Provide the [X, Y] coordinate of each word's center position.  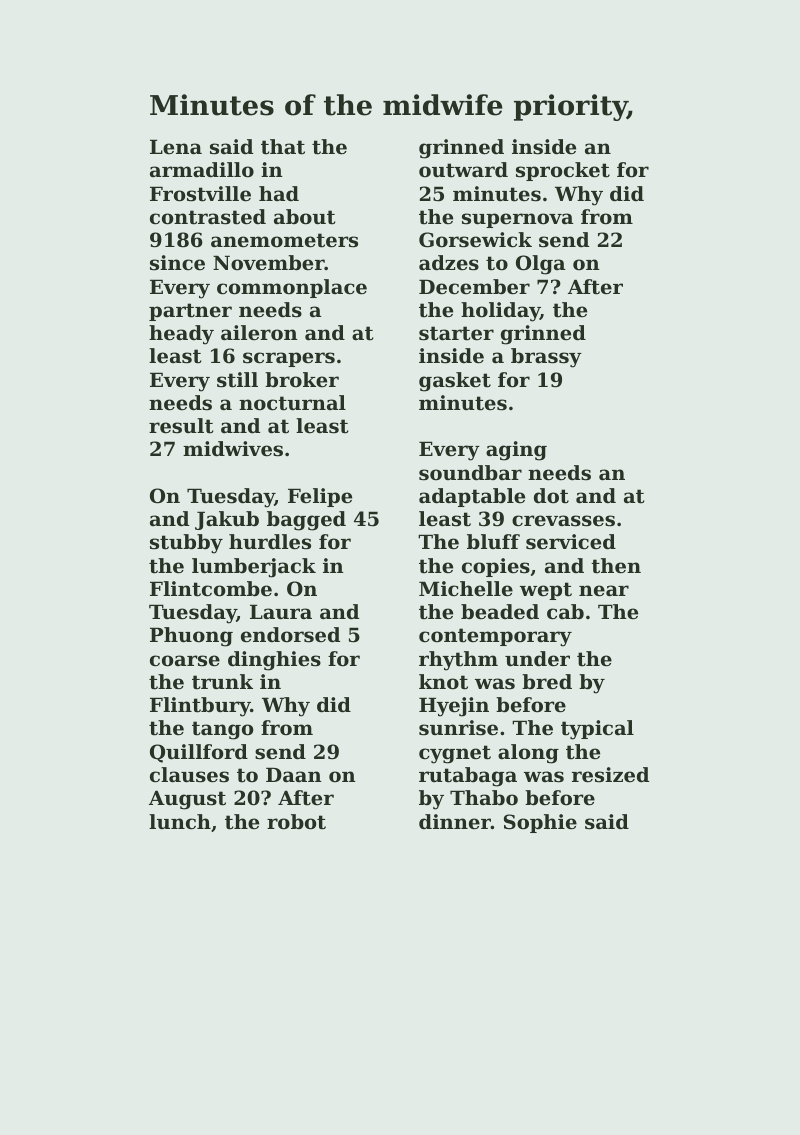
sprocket [563, 171]
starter [456, 333]
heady [181, 335]
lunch [180, 822]
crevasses [563, 521]
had [279, 193]
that [283, 147]
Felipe [320, 497]
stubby [186, 544]
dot [551, 496]
